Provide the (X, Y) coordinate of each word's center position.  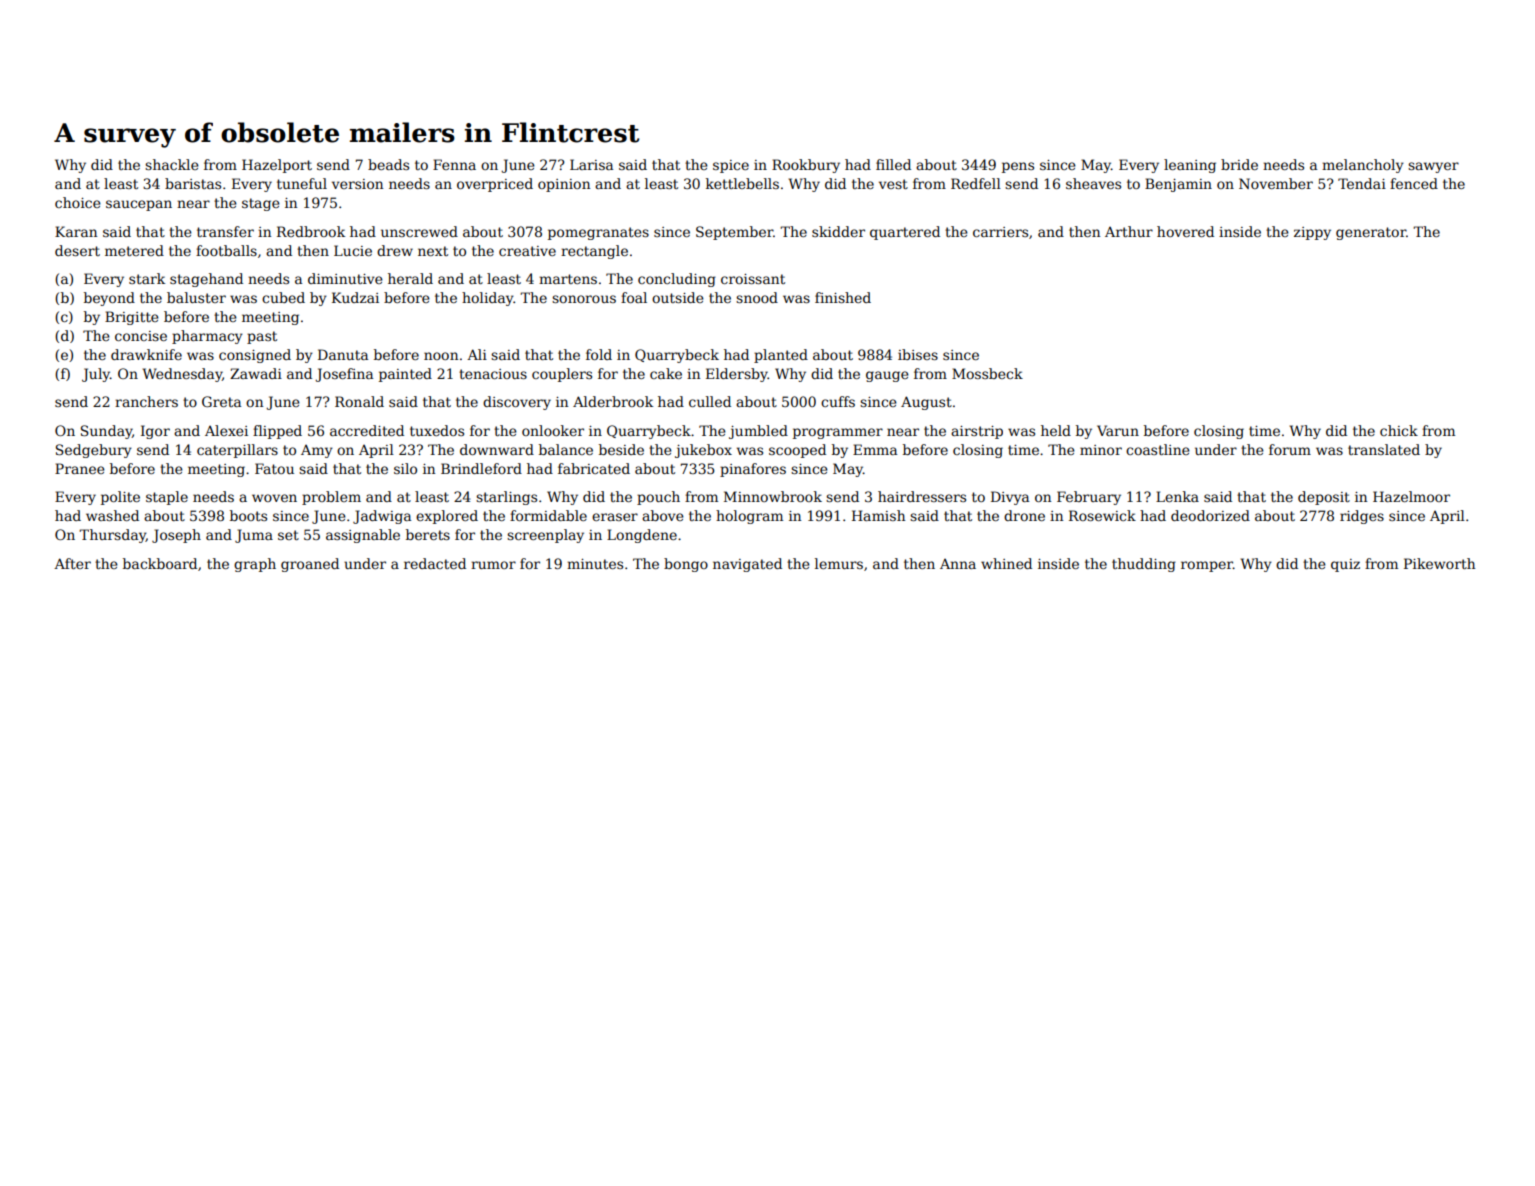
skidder (838, 231)
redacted (435, 563)
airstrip (977, 432)
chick (1399, 430)
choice (78, 202)
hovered (1185, 231)
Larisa (591, 164)
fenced (1414, 183)
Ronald (359, 401)
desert (77, 250)
